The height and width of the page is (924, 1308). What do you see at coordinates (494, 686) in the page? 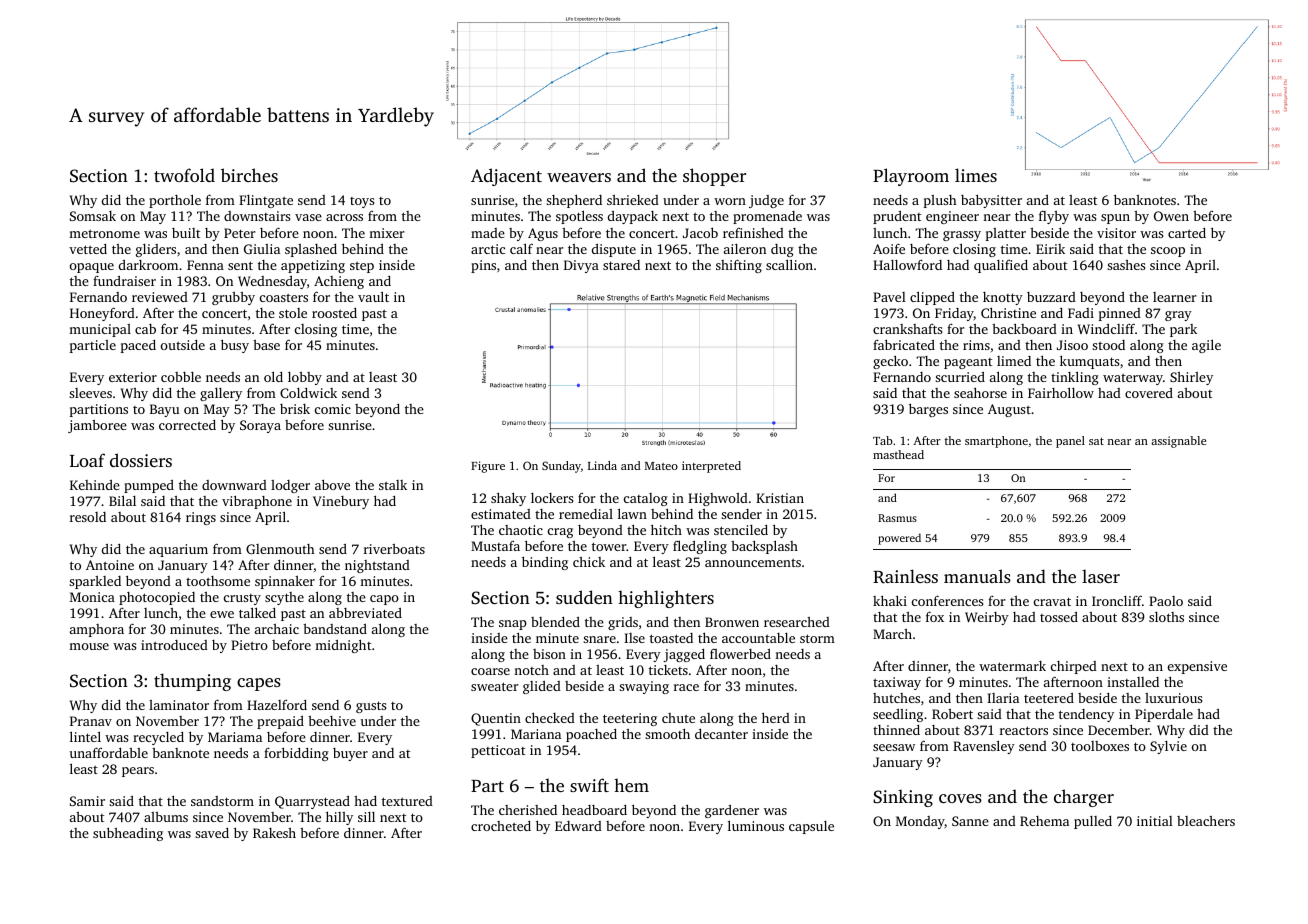
I see `sweater` at bounding box center [494, 686].
